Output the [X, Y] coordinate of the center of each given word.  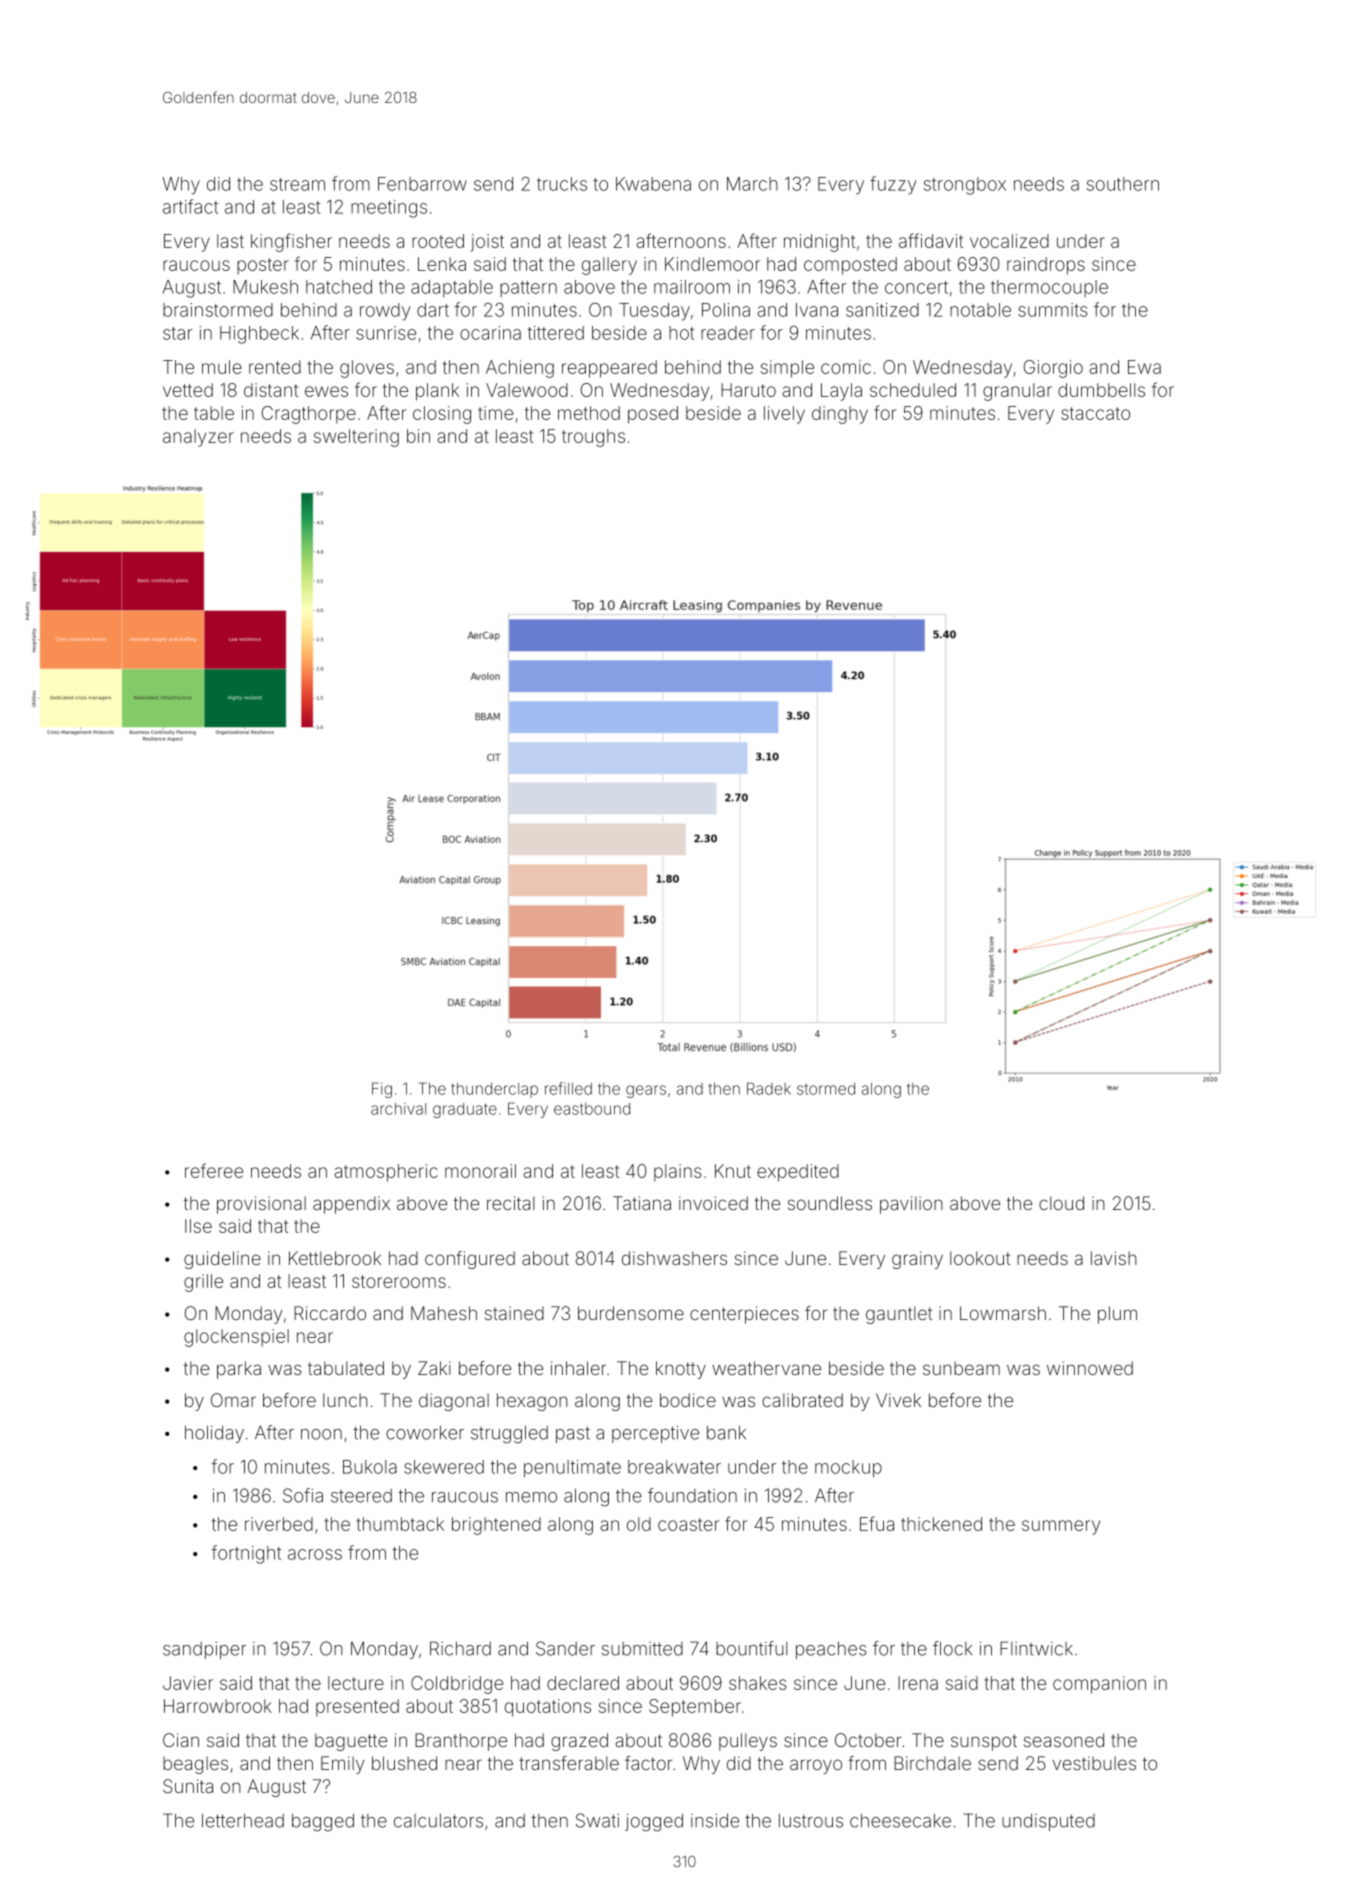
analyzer [198, 438]
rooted [438, 241]
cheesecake [900, 1820]
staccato [1095, 413]
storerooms [399, 1281]
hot [681, 333]
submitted [642, 1649]
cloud [1061, 1203]
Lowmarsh [1003, 1313]
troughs [593, 438]
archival [398, 1109]
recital [511, 1203]
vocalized [1009, 241]
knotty [681, 1370]
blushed [404, 1763]
